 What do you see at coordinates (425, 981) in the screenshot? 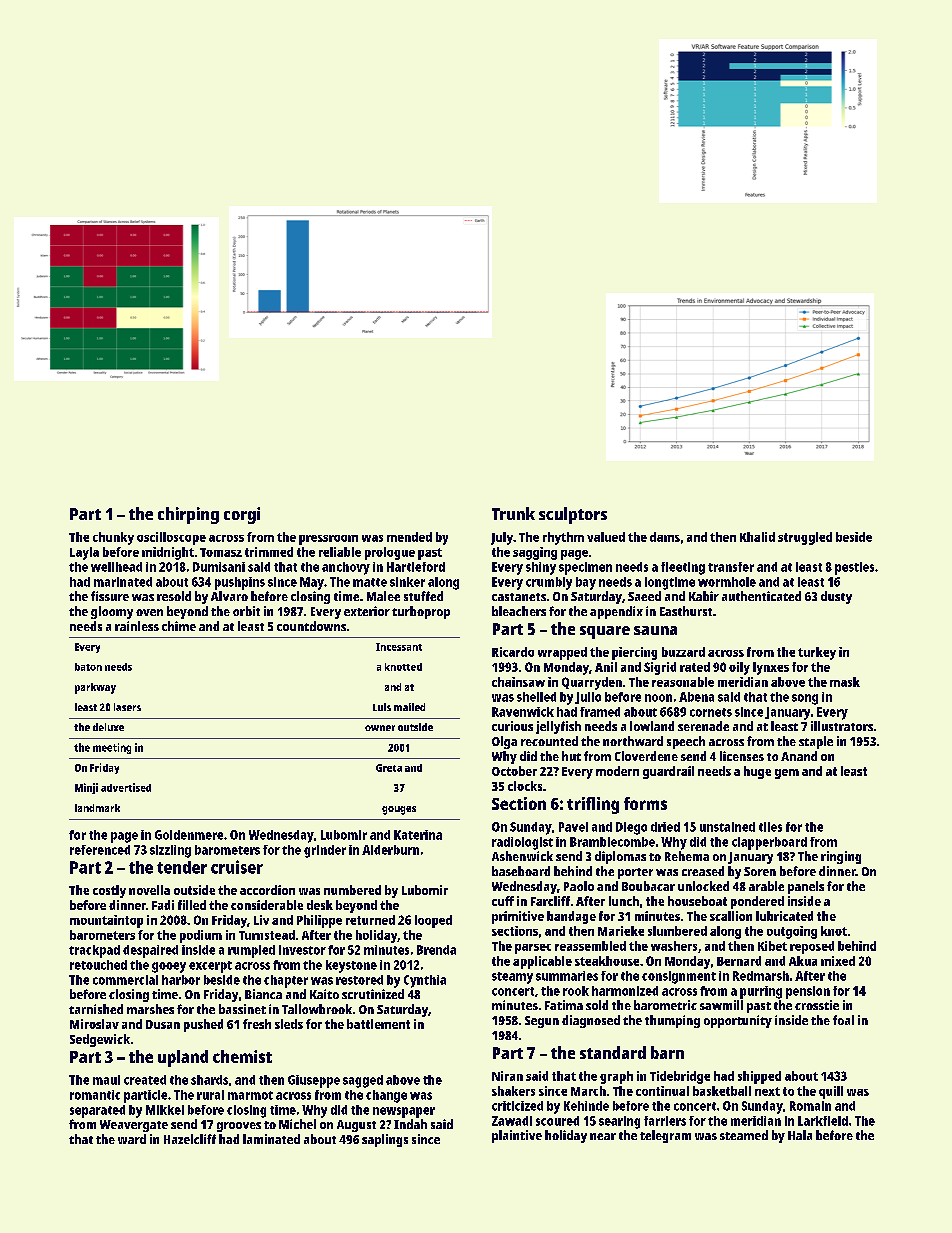
I see `Cynthia` at bounding box center [425, 981].
